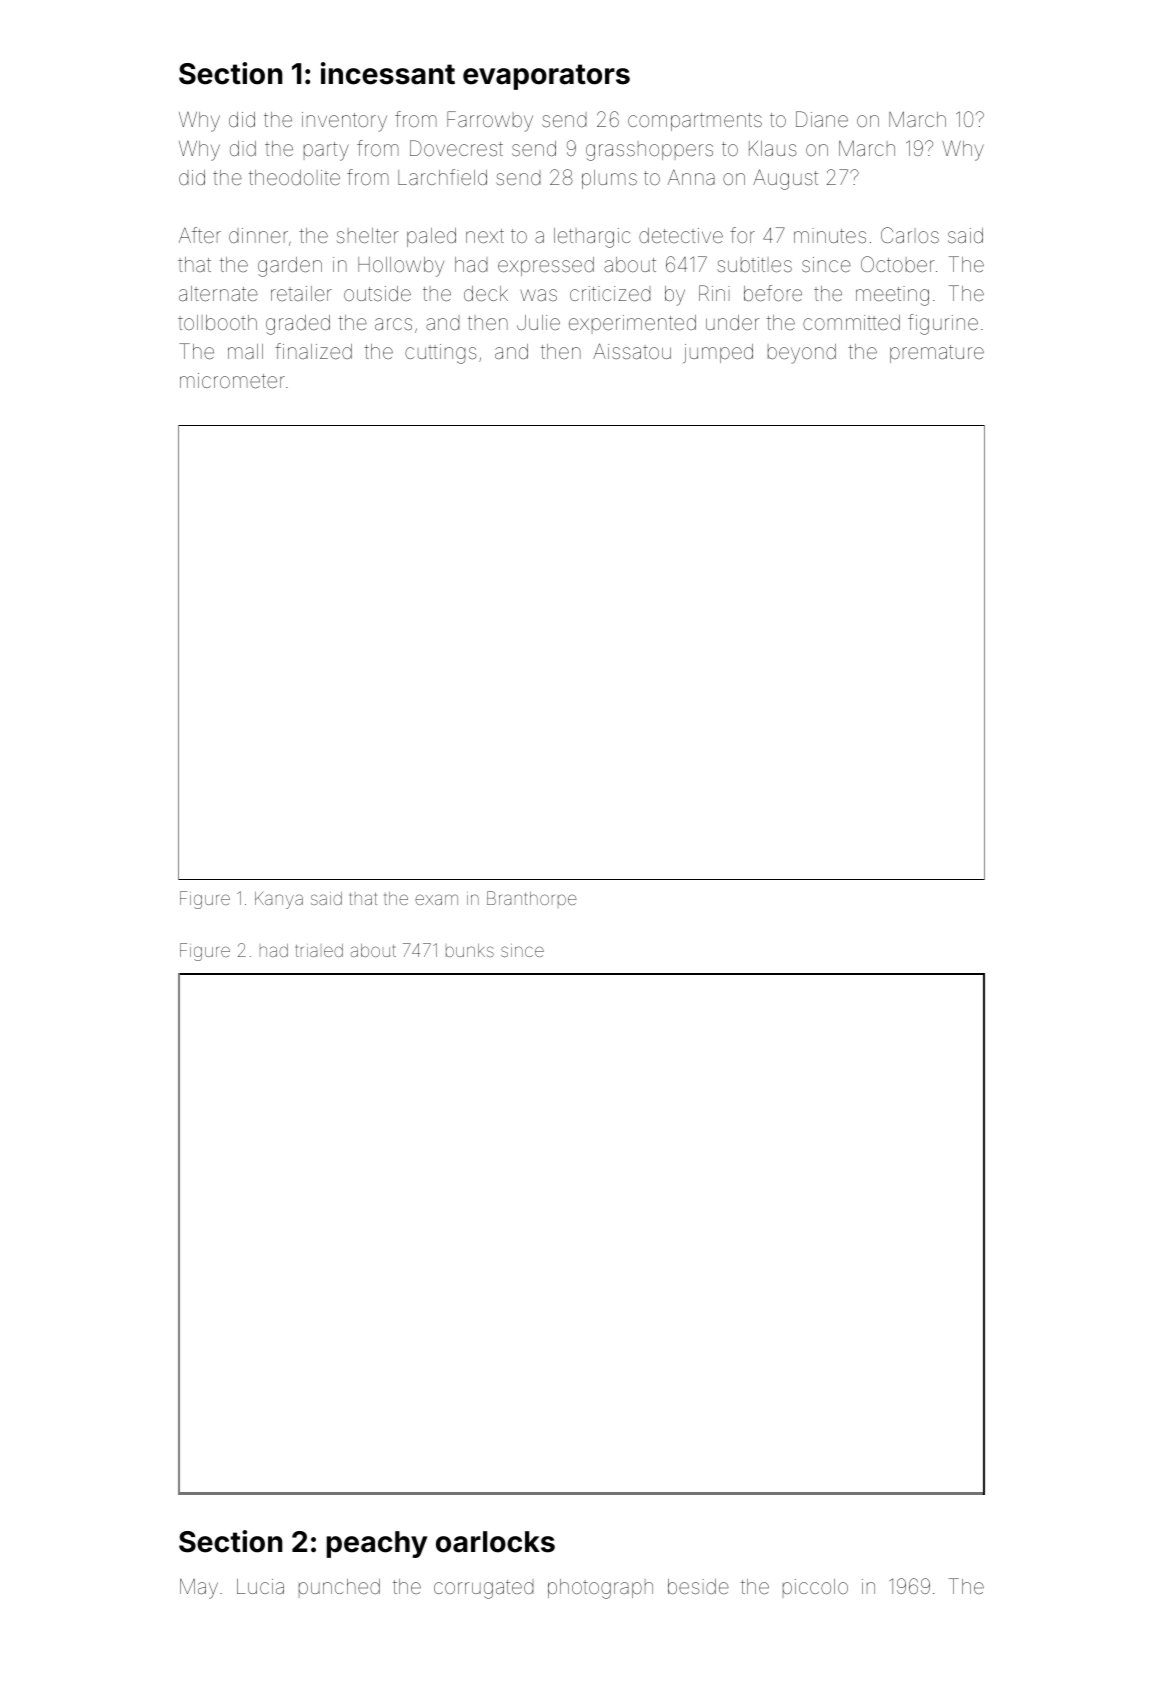 The image size is (1163, 1685). What do you see at coordinates (470, 950) in the image?
I see `bunks` at bounding box center [470, 950].
